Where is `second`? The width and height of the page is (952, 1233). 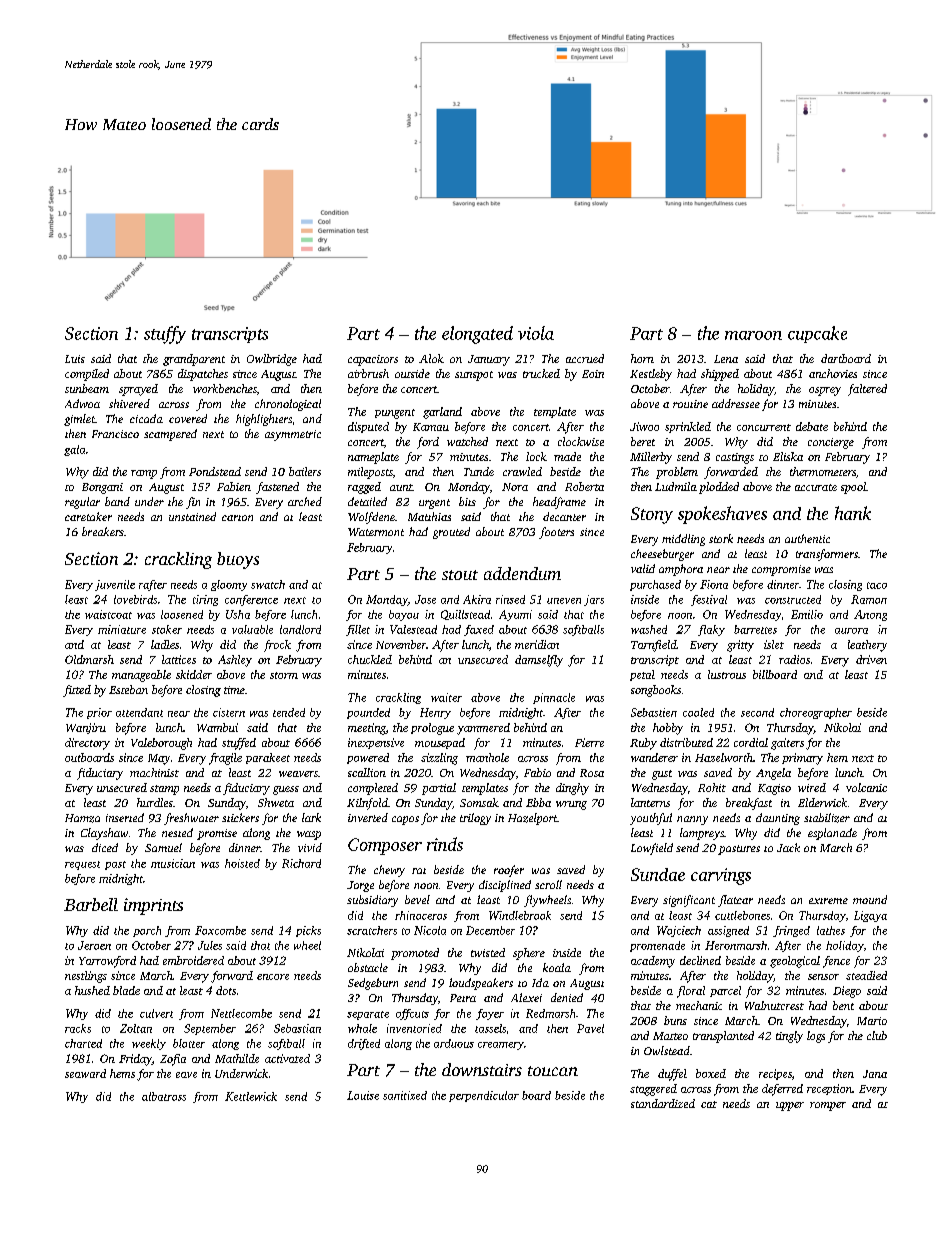
second is located at coordinates (757, 712).
